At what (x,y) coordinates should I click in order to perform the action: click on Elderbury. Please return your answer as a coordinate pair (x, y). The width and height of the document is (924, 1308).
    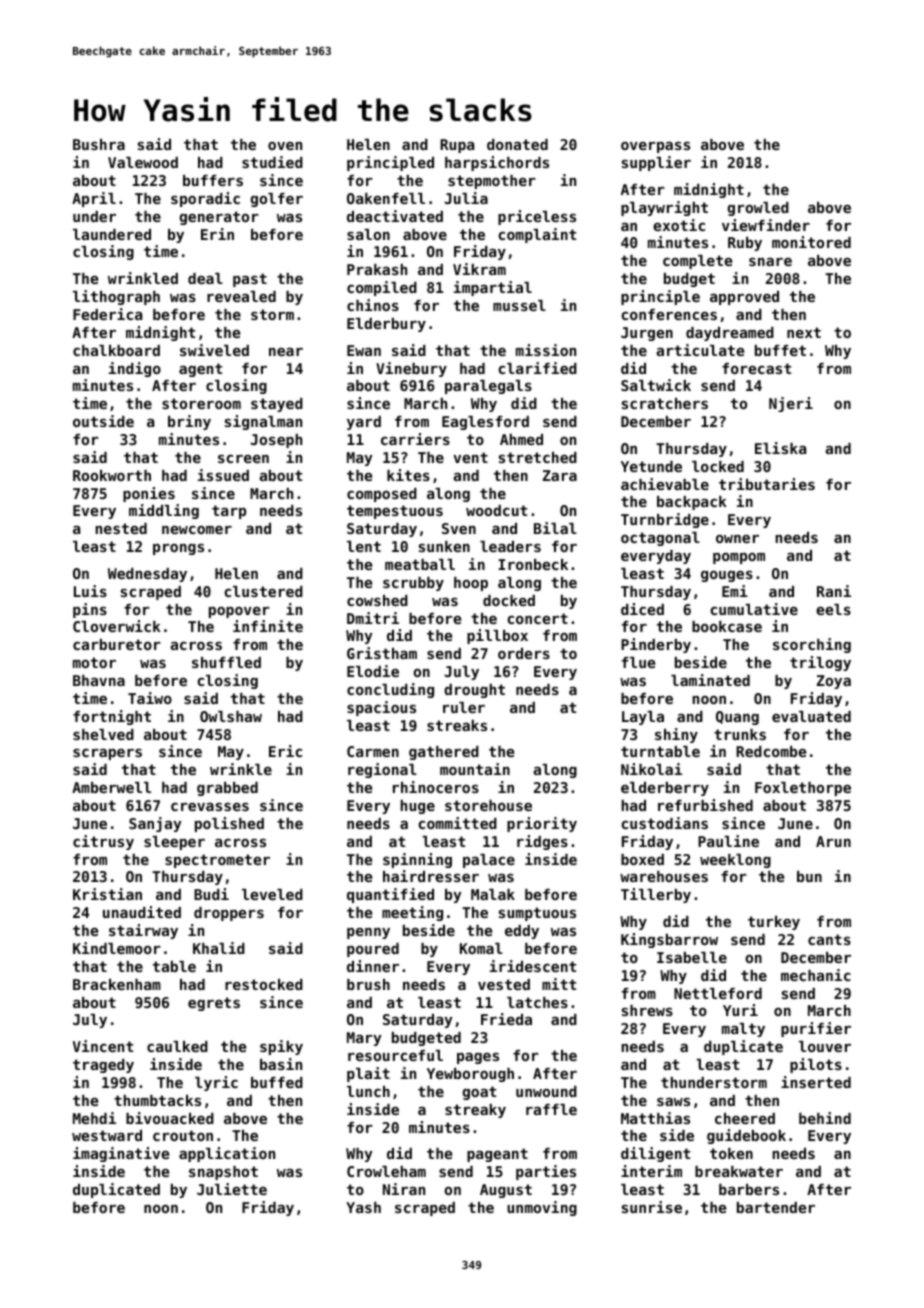
    Looking at the image, I should click on (386, 325).
